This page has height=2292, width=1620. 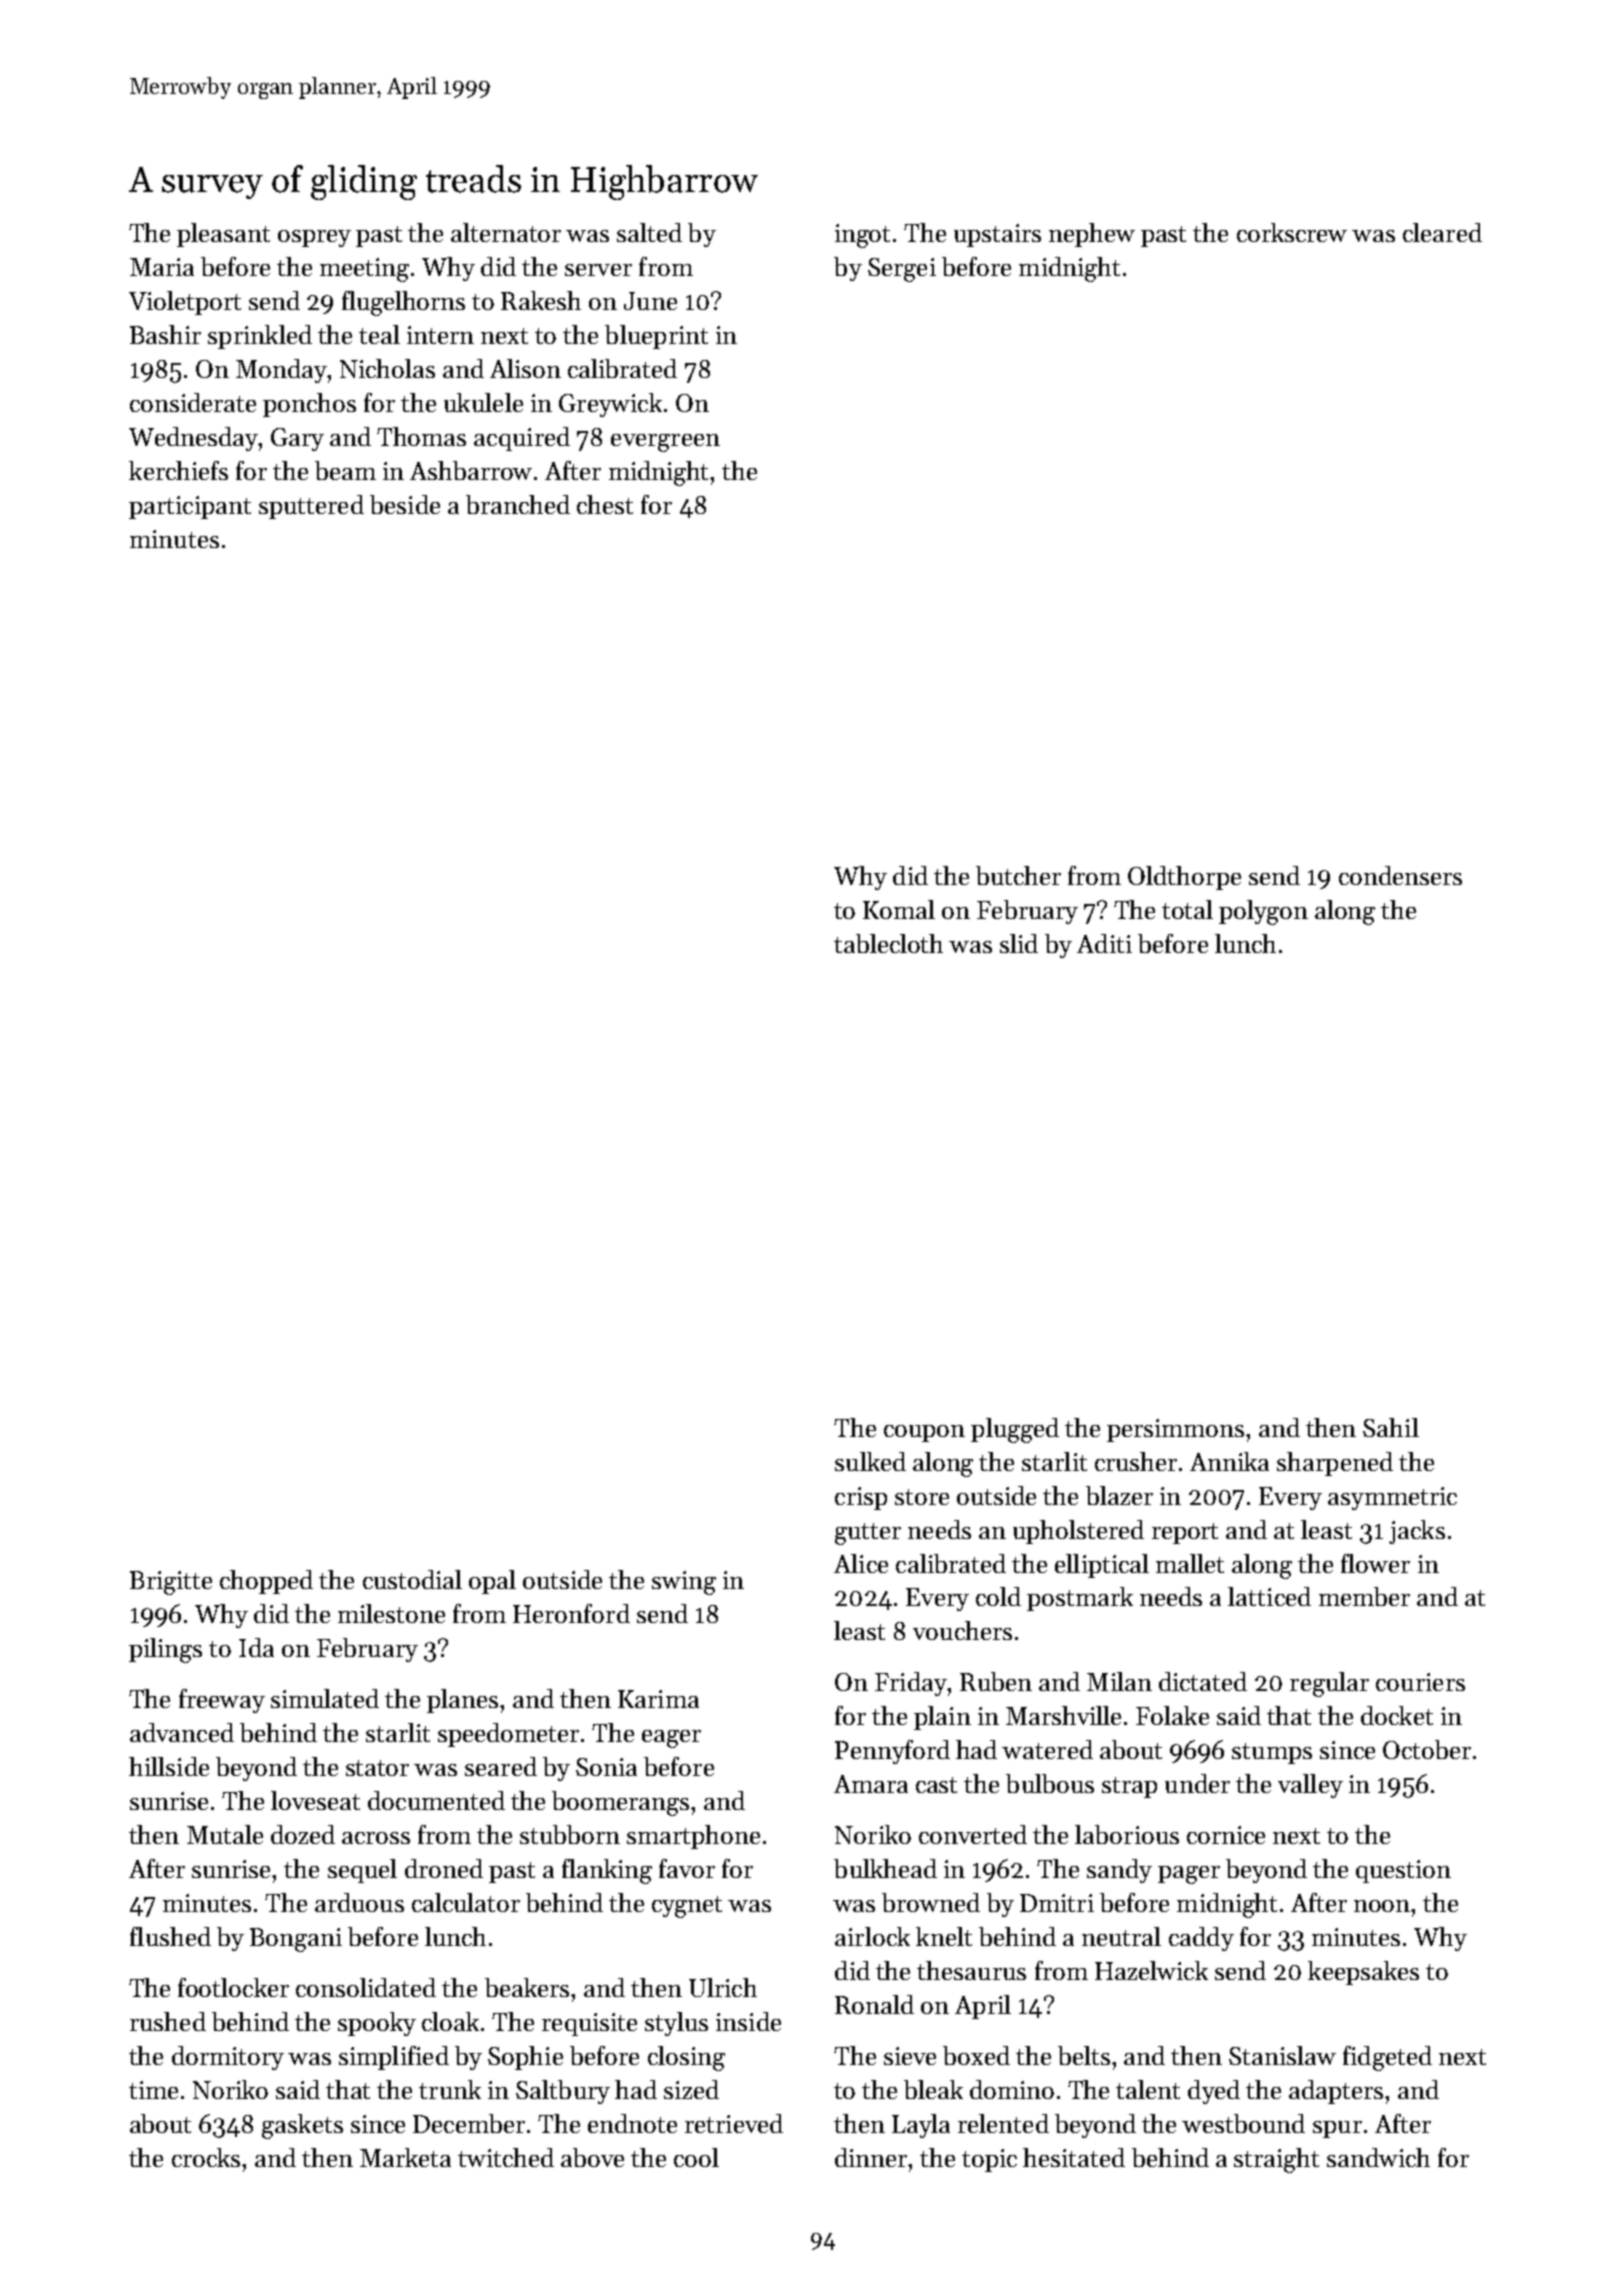 What do you see at coordinates (193, 402) in the page?
I see `considerate` at bounding box center [193, 402].
